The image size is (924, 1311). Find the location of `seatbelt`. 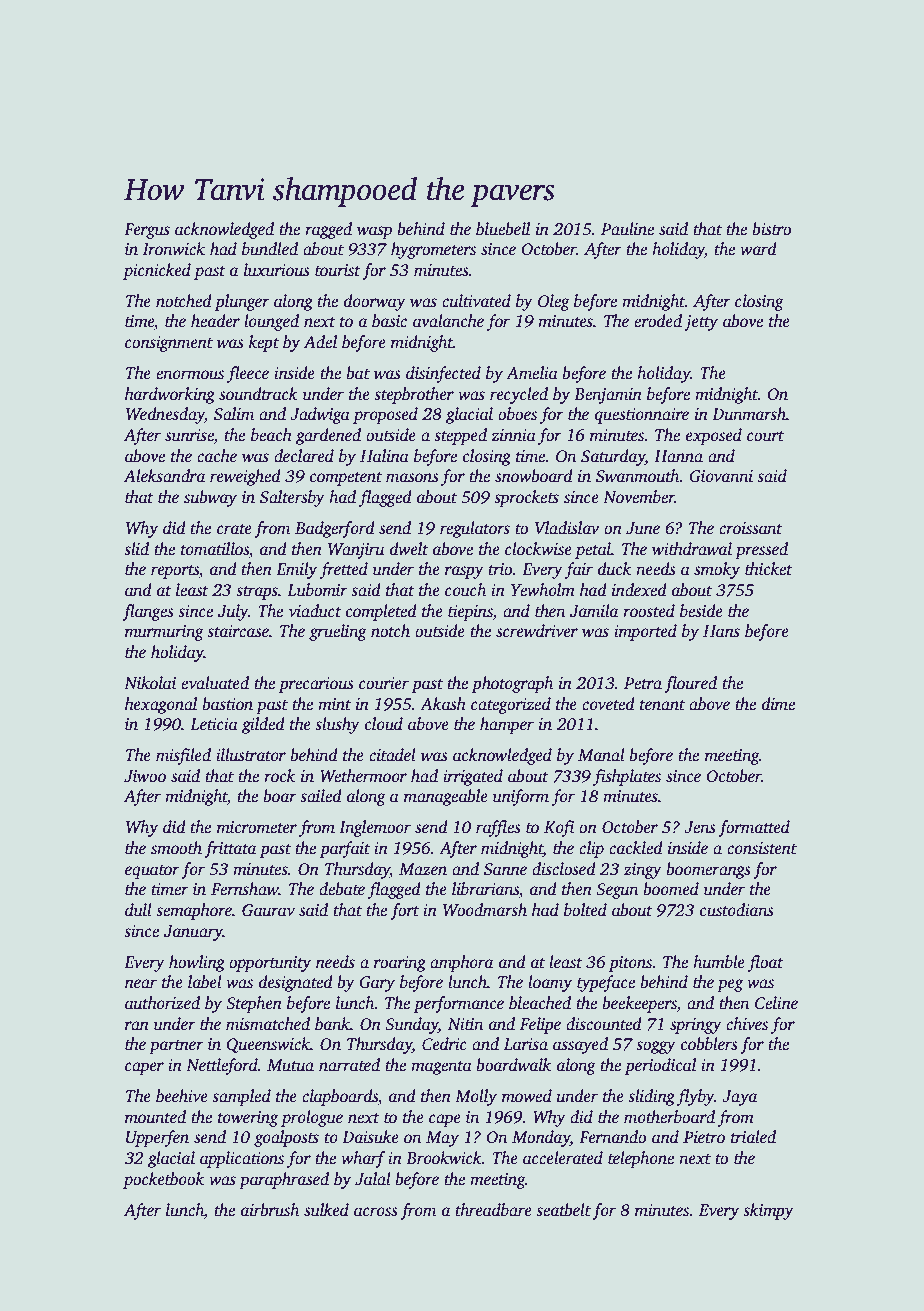

seatbelt is located at coordinates (563, 1210).
